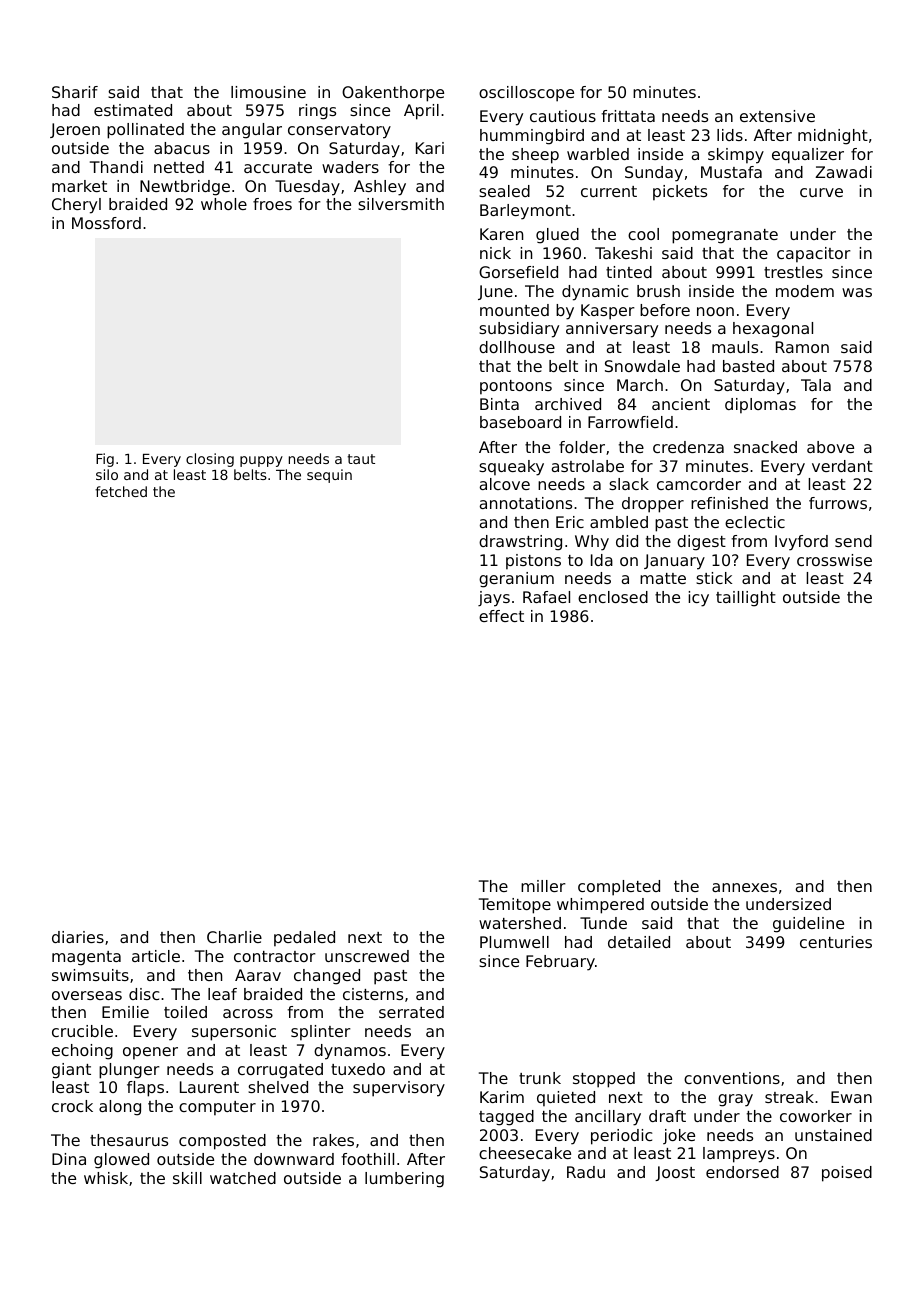  I want to click on taillight, so click(746, 599).
